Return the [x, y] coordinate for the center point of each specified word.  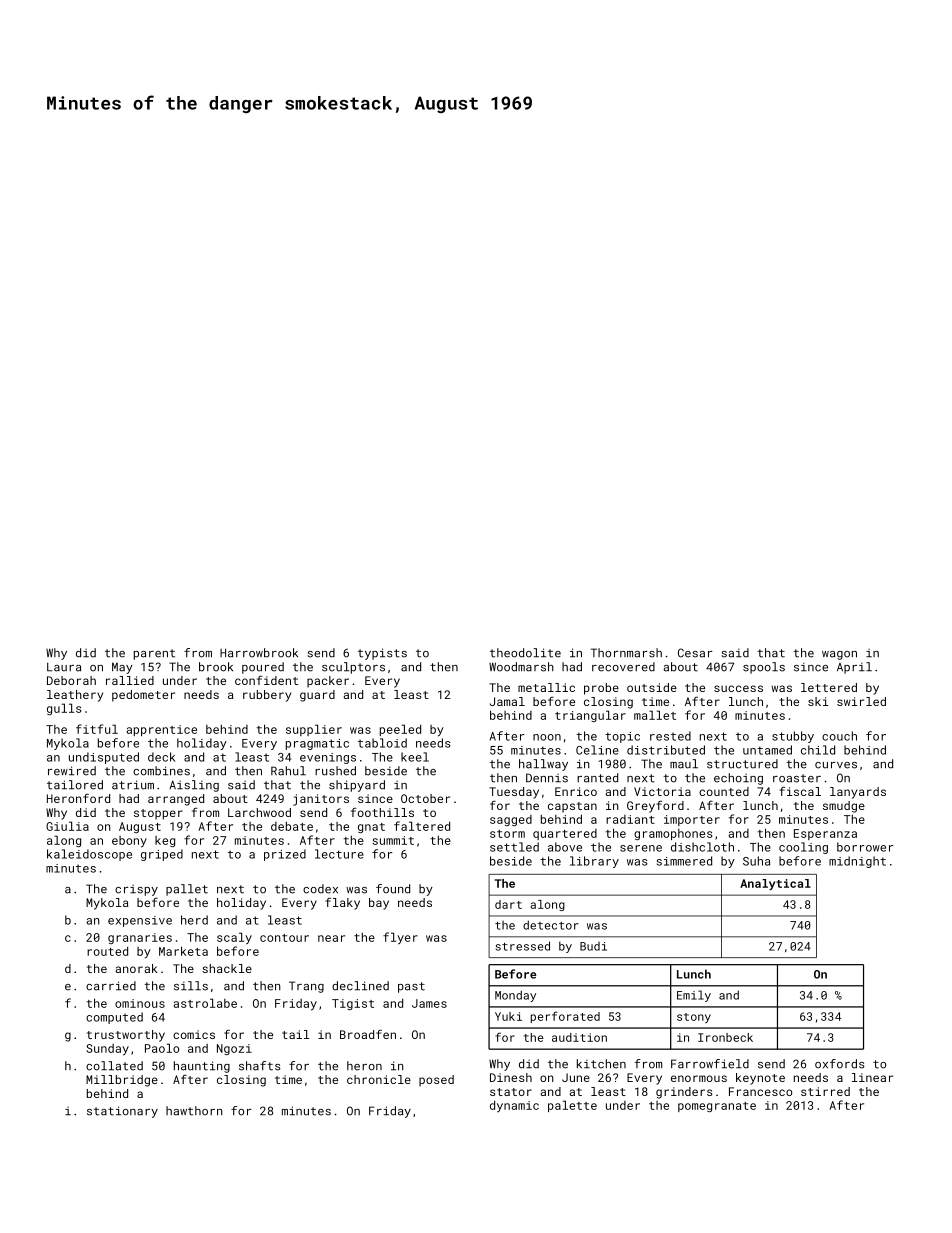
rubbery [267, 696]
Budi [593, 946]
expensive [140, 921]
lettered [829, 687]
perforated [565, 1017]
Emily [694, 996]
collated [114, 1066]
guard [317, 696]
